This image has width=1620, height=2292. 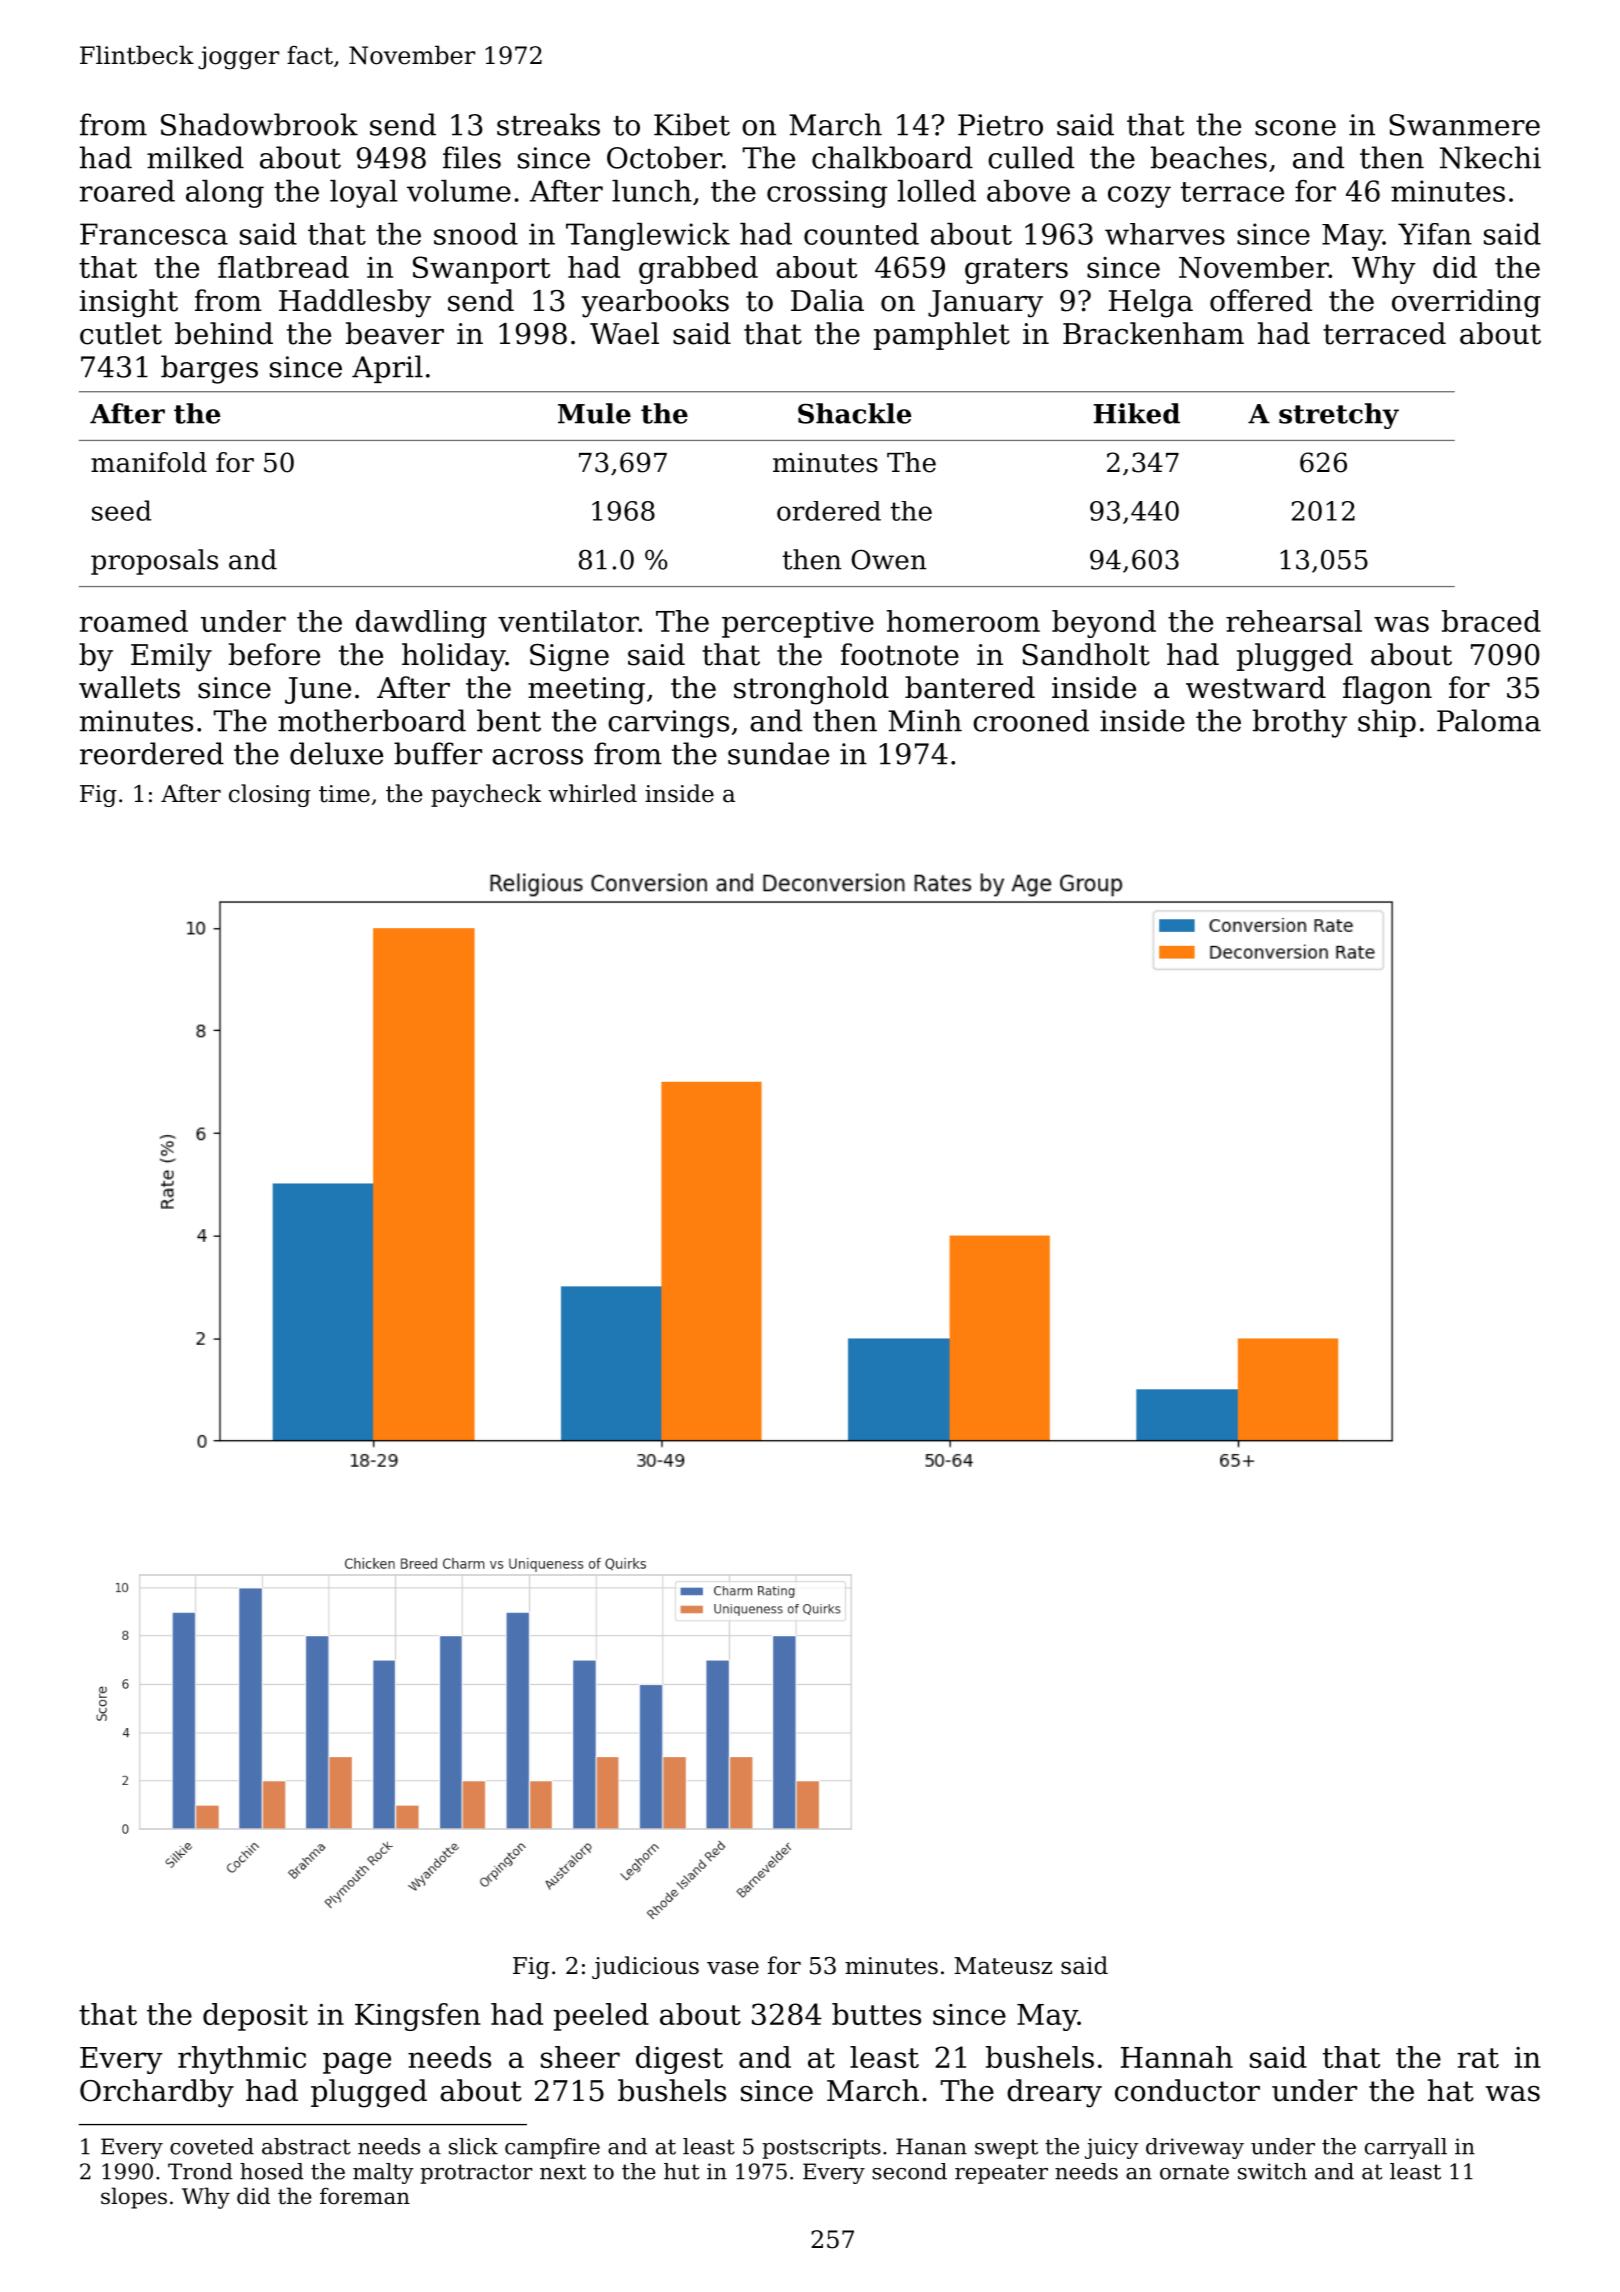 What do you see at coordinates (1261, 300) in the image?
I see `offered` at bounding box center [1261, 300].
